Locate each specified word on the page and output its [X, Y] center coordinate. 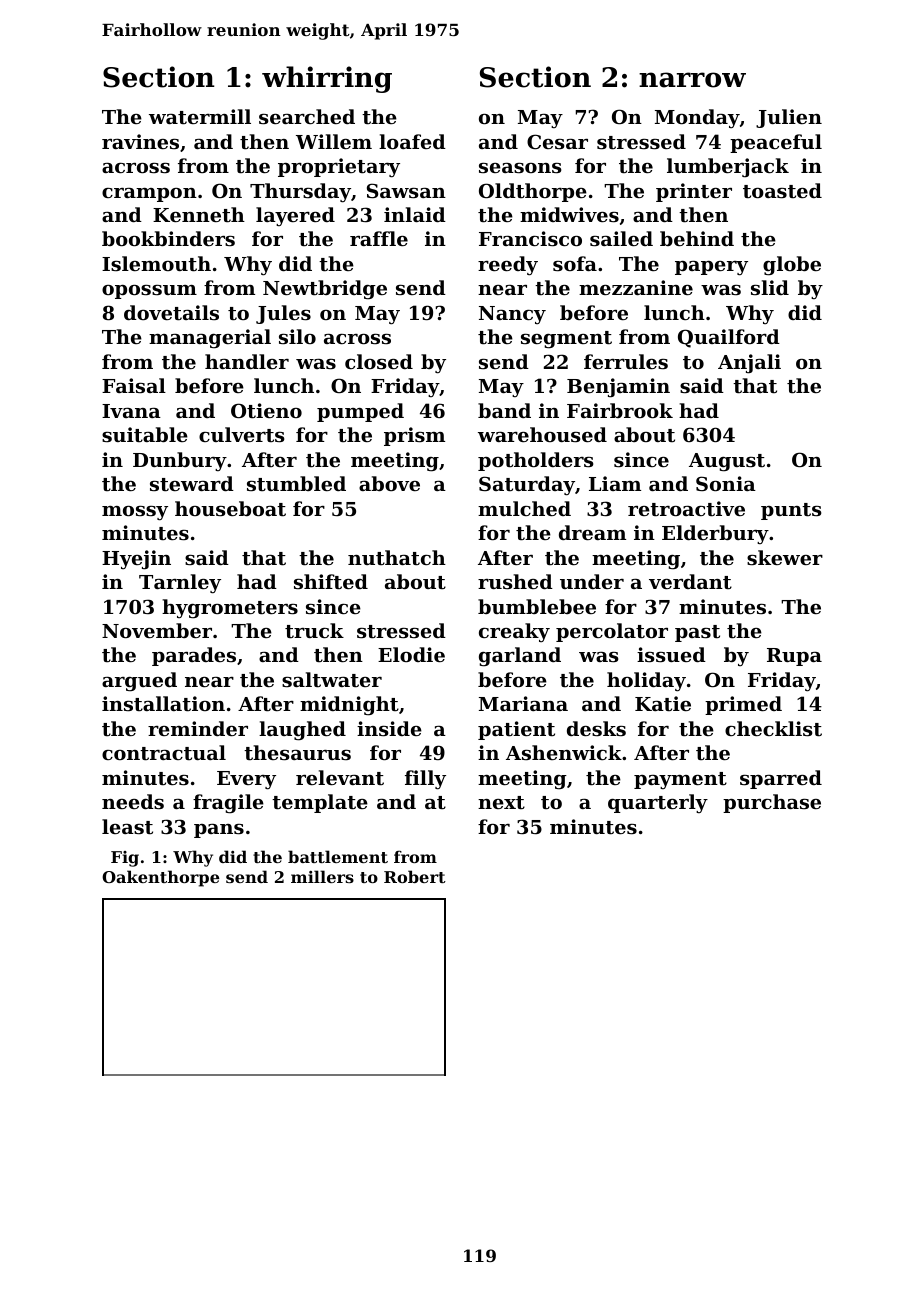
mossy [135, 513]
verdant [690, 582]
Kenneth [199, 215]
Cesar [557, 142]
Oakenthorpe [161, 878]
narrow [692, 80]
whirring [327, 79]
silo [297, 336]
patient [516, 730]
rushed [515, 582]
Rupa [794, 657]
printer [694, 192]
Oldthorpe [533, 192]
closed [379, 362]
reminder [198, 728]
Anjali [749, 364]
